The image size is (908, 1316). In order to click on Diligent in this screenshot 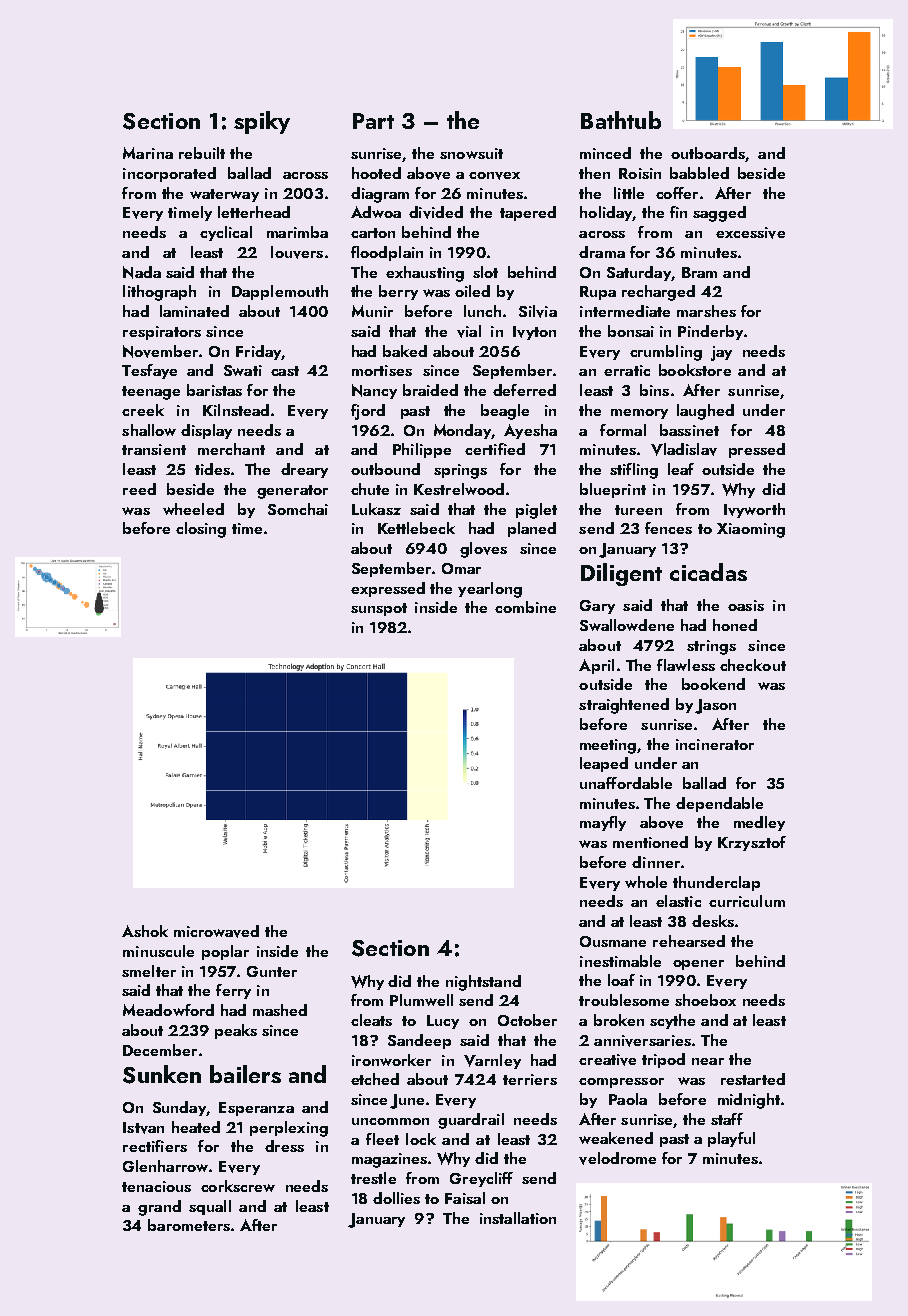, I will do `click(621, 574)`.
